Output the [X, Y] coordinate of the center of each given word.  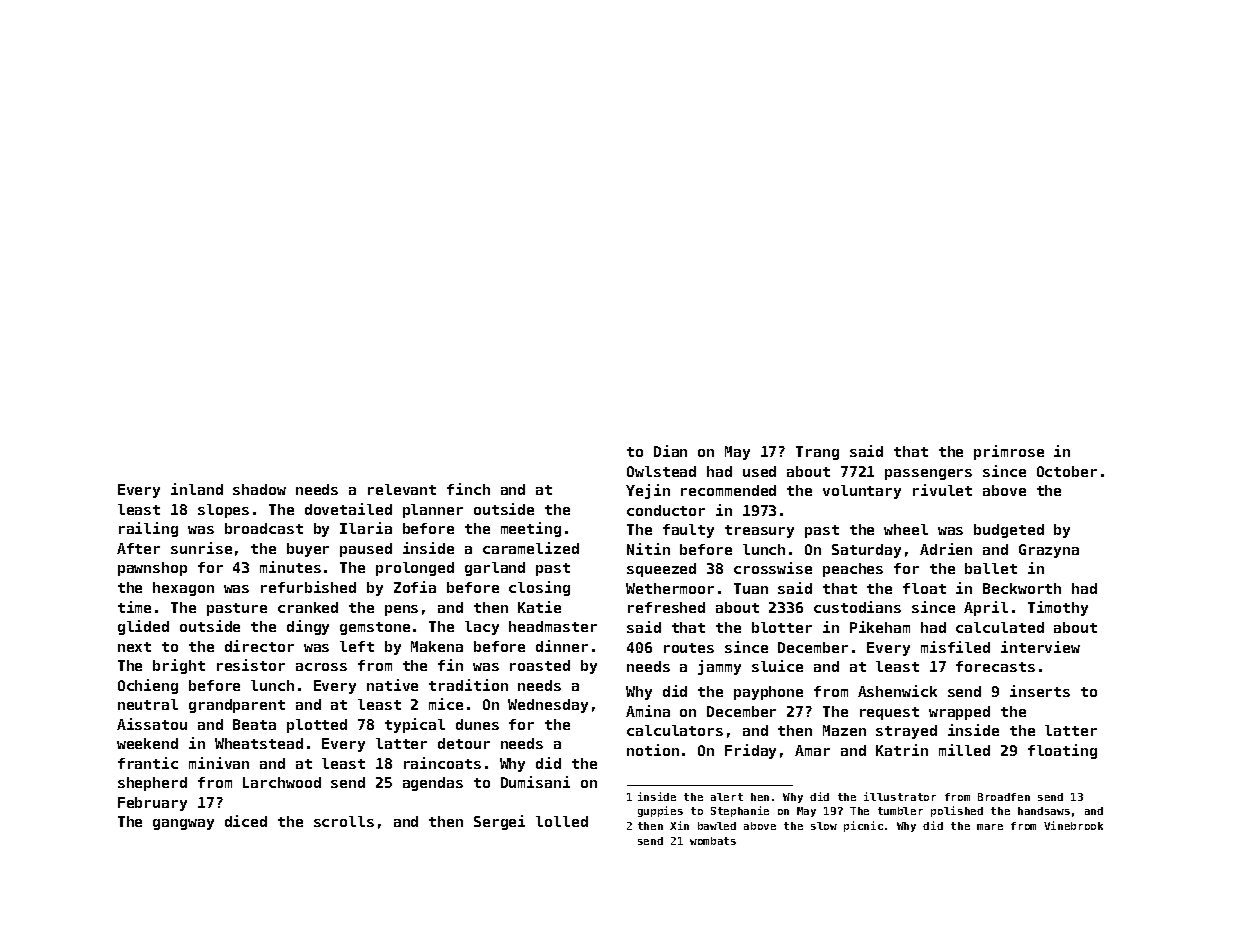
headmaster [553, 626]
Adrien [946, 549]
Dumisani [535, 782]
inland [197, 489]
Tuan [751, 588]
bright [179, 666]
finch [468, 489]
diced [246, 821]
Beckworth [1022, 588]
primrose [1009, 452]
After [138, 548]
